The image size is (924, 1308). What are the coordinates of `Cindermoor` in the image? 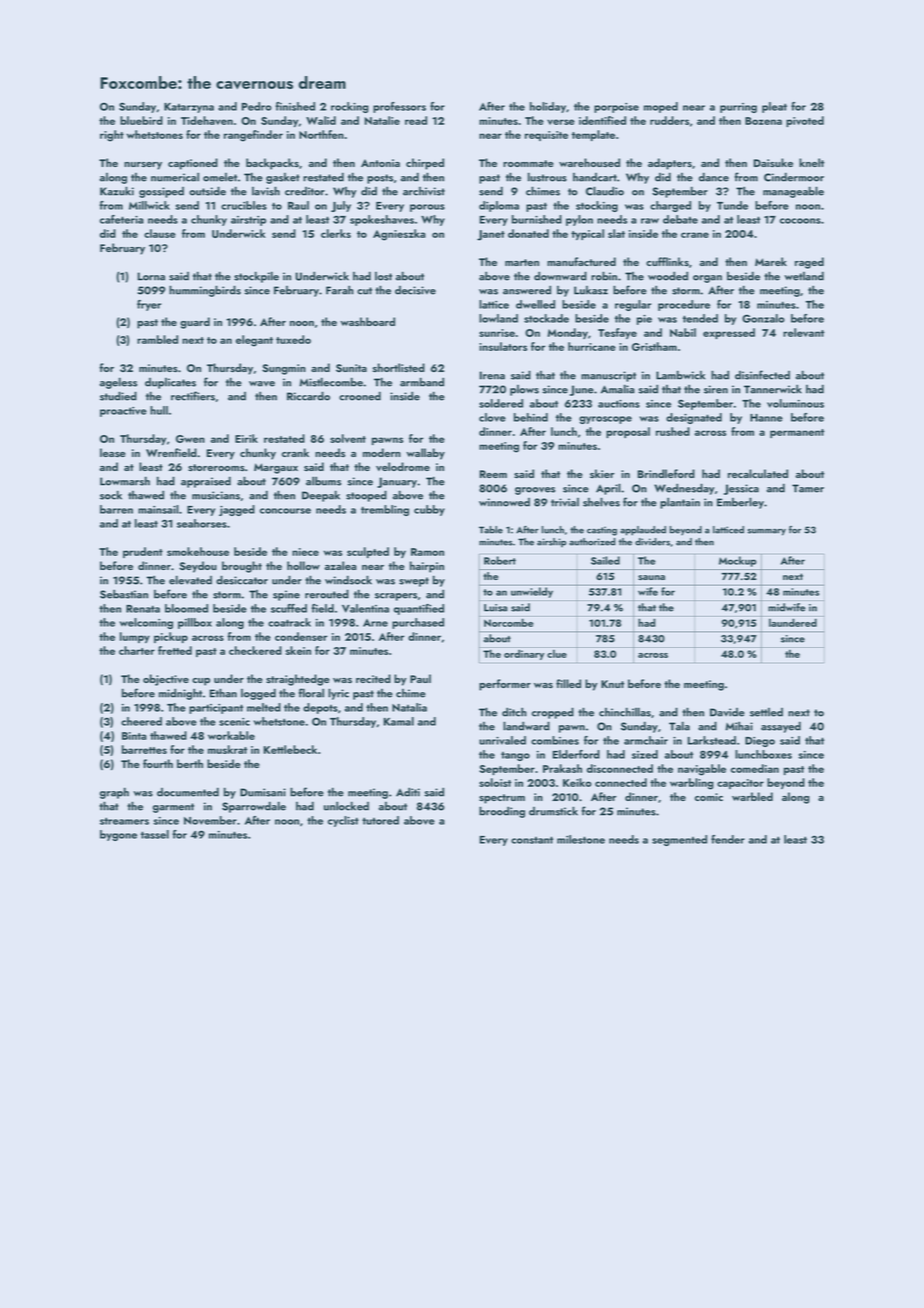 It's located at (794, 177).
